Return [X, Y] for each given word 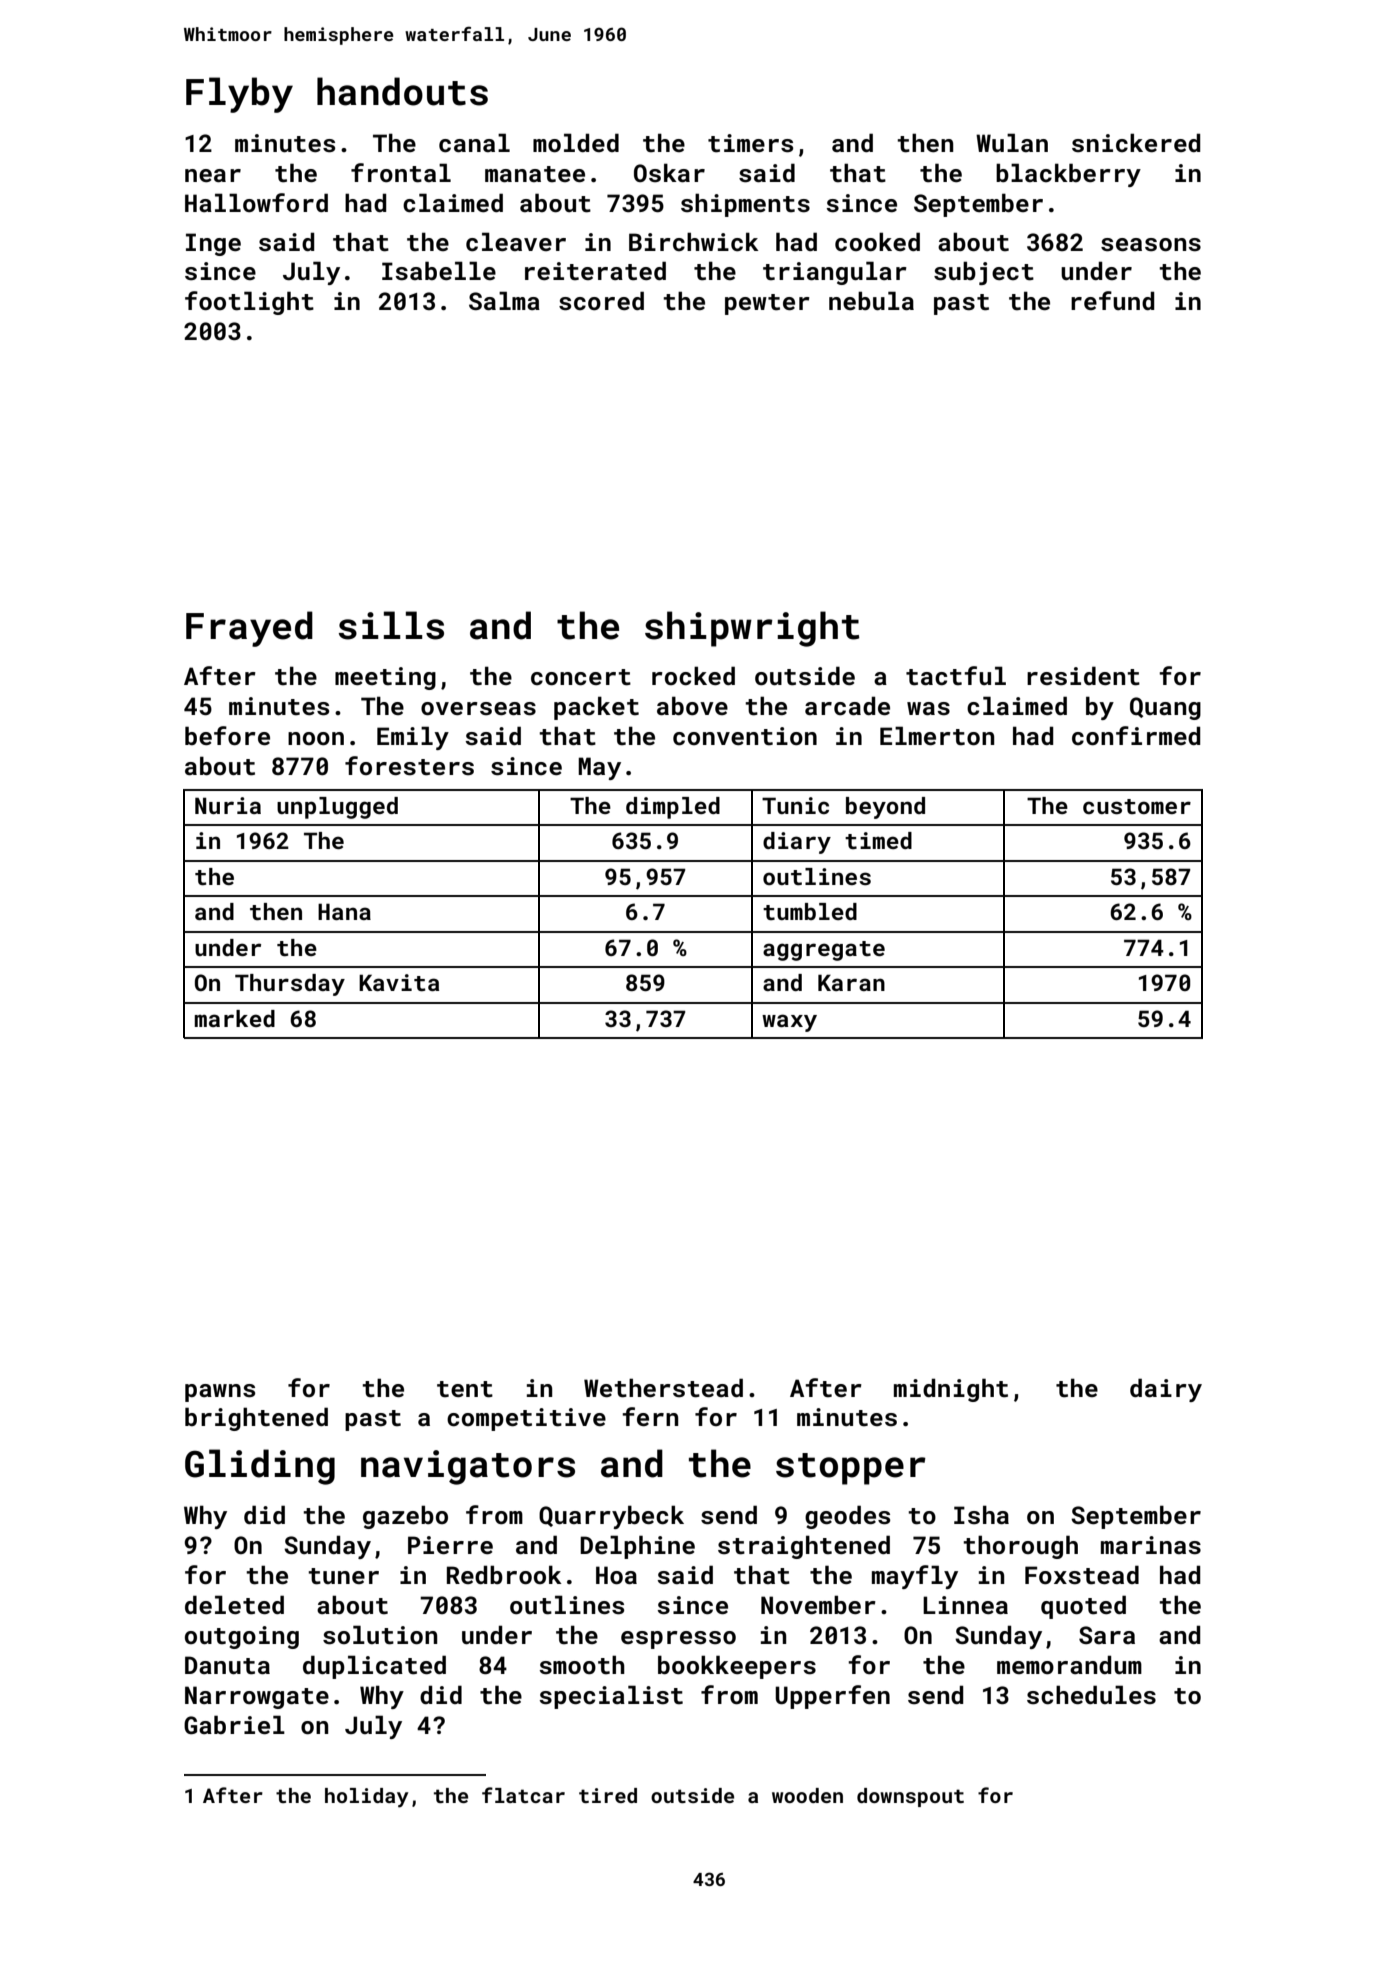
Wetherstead [663, 1388]
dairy [1166, 1390]
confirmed [1136, 735]
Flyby [239, 95]
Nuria [228, 805]
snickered [1136, 143]
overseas [478, 709]
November [818, 1604]
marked [234, 1018]
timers [750, 143]
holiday [366, 1798]
